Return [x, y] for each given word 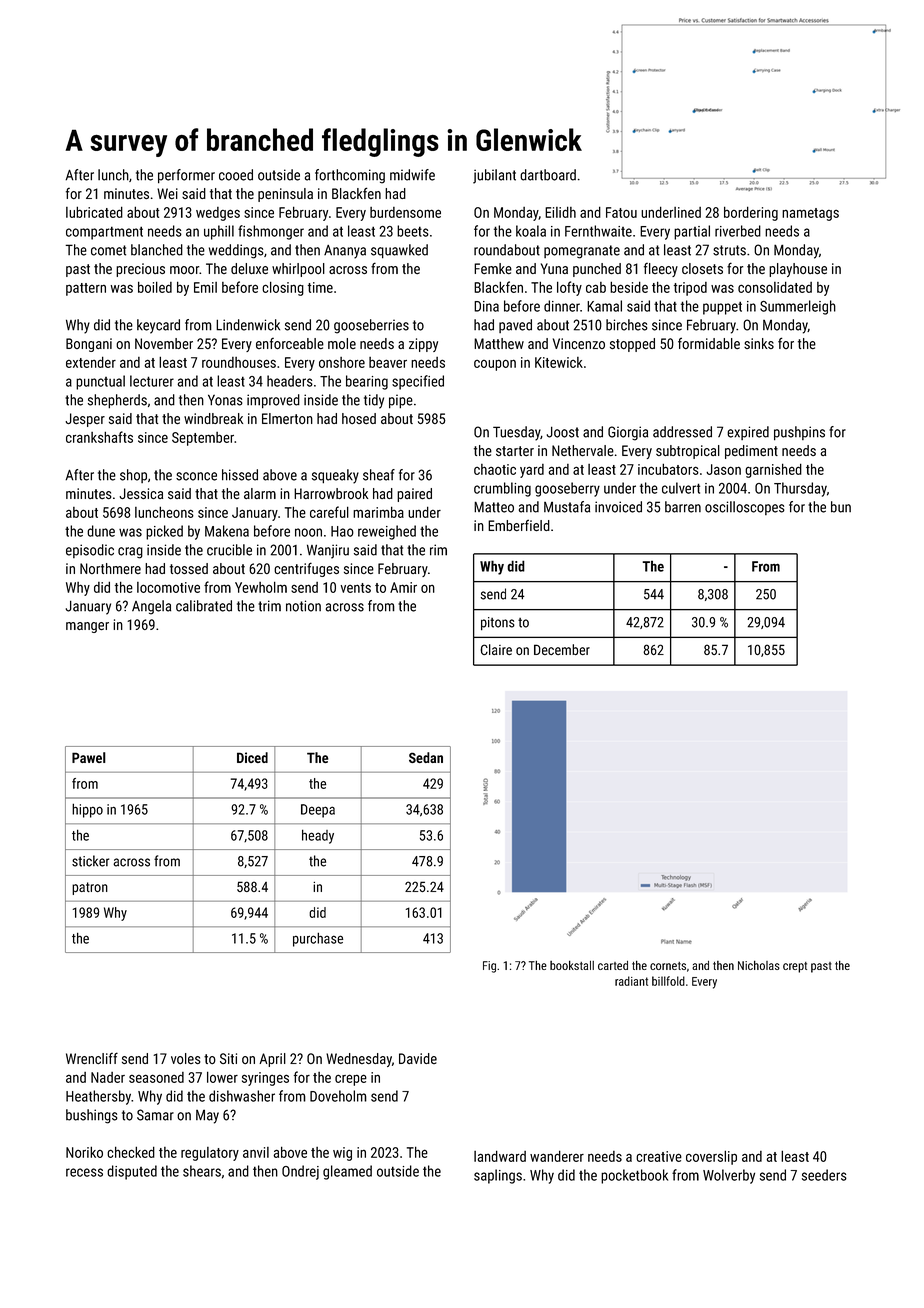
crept [795, 967]
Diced [252, 757]
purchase [318, 939]
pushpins [799, 433]
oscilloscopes [745, 508]
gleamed [347, 1172]
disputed [132, 1172]
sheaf [379, 475]
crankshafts [99, 437]
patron [90, 888]
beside [629, 287]
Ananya [345, 252]
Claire [496, 649]
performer [186, 176]
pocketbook [634, 1176]
